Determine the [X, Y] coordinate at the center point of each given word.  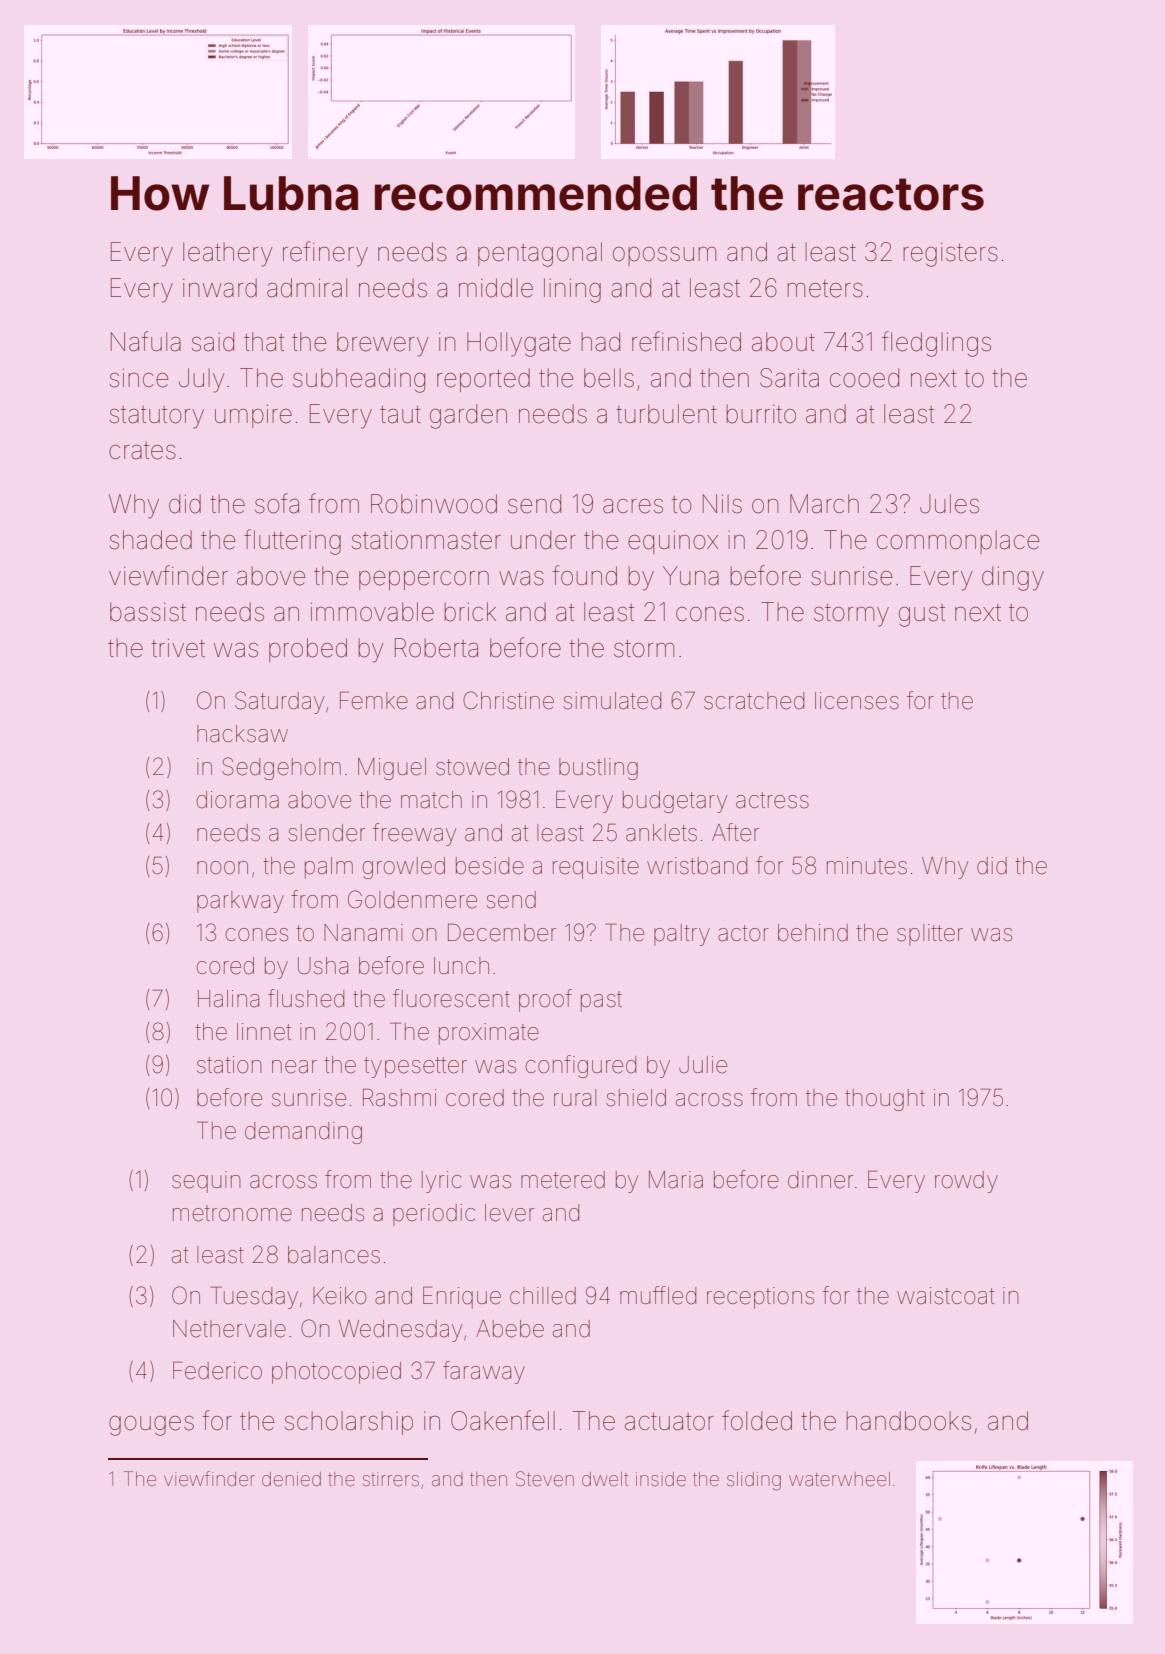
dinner [820, 1180]
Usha [323, 966]
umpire [253, 416]
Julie [703, 1065]
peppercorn [424, 580]
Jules [949, 504]
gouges [151, 1426]
